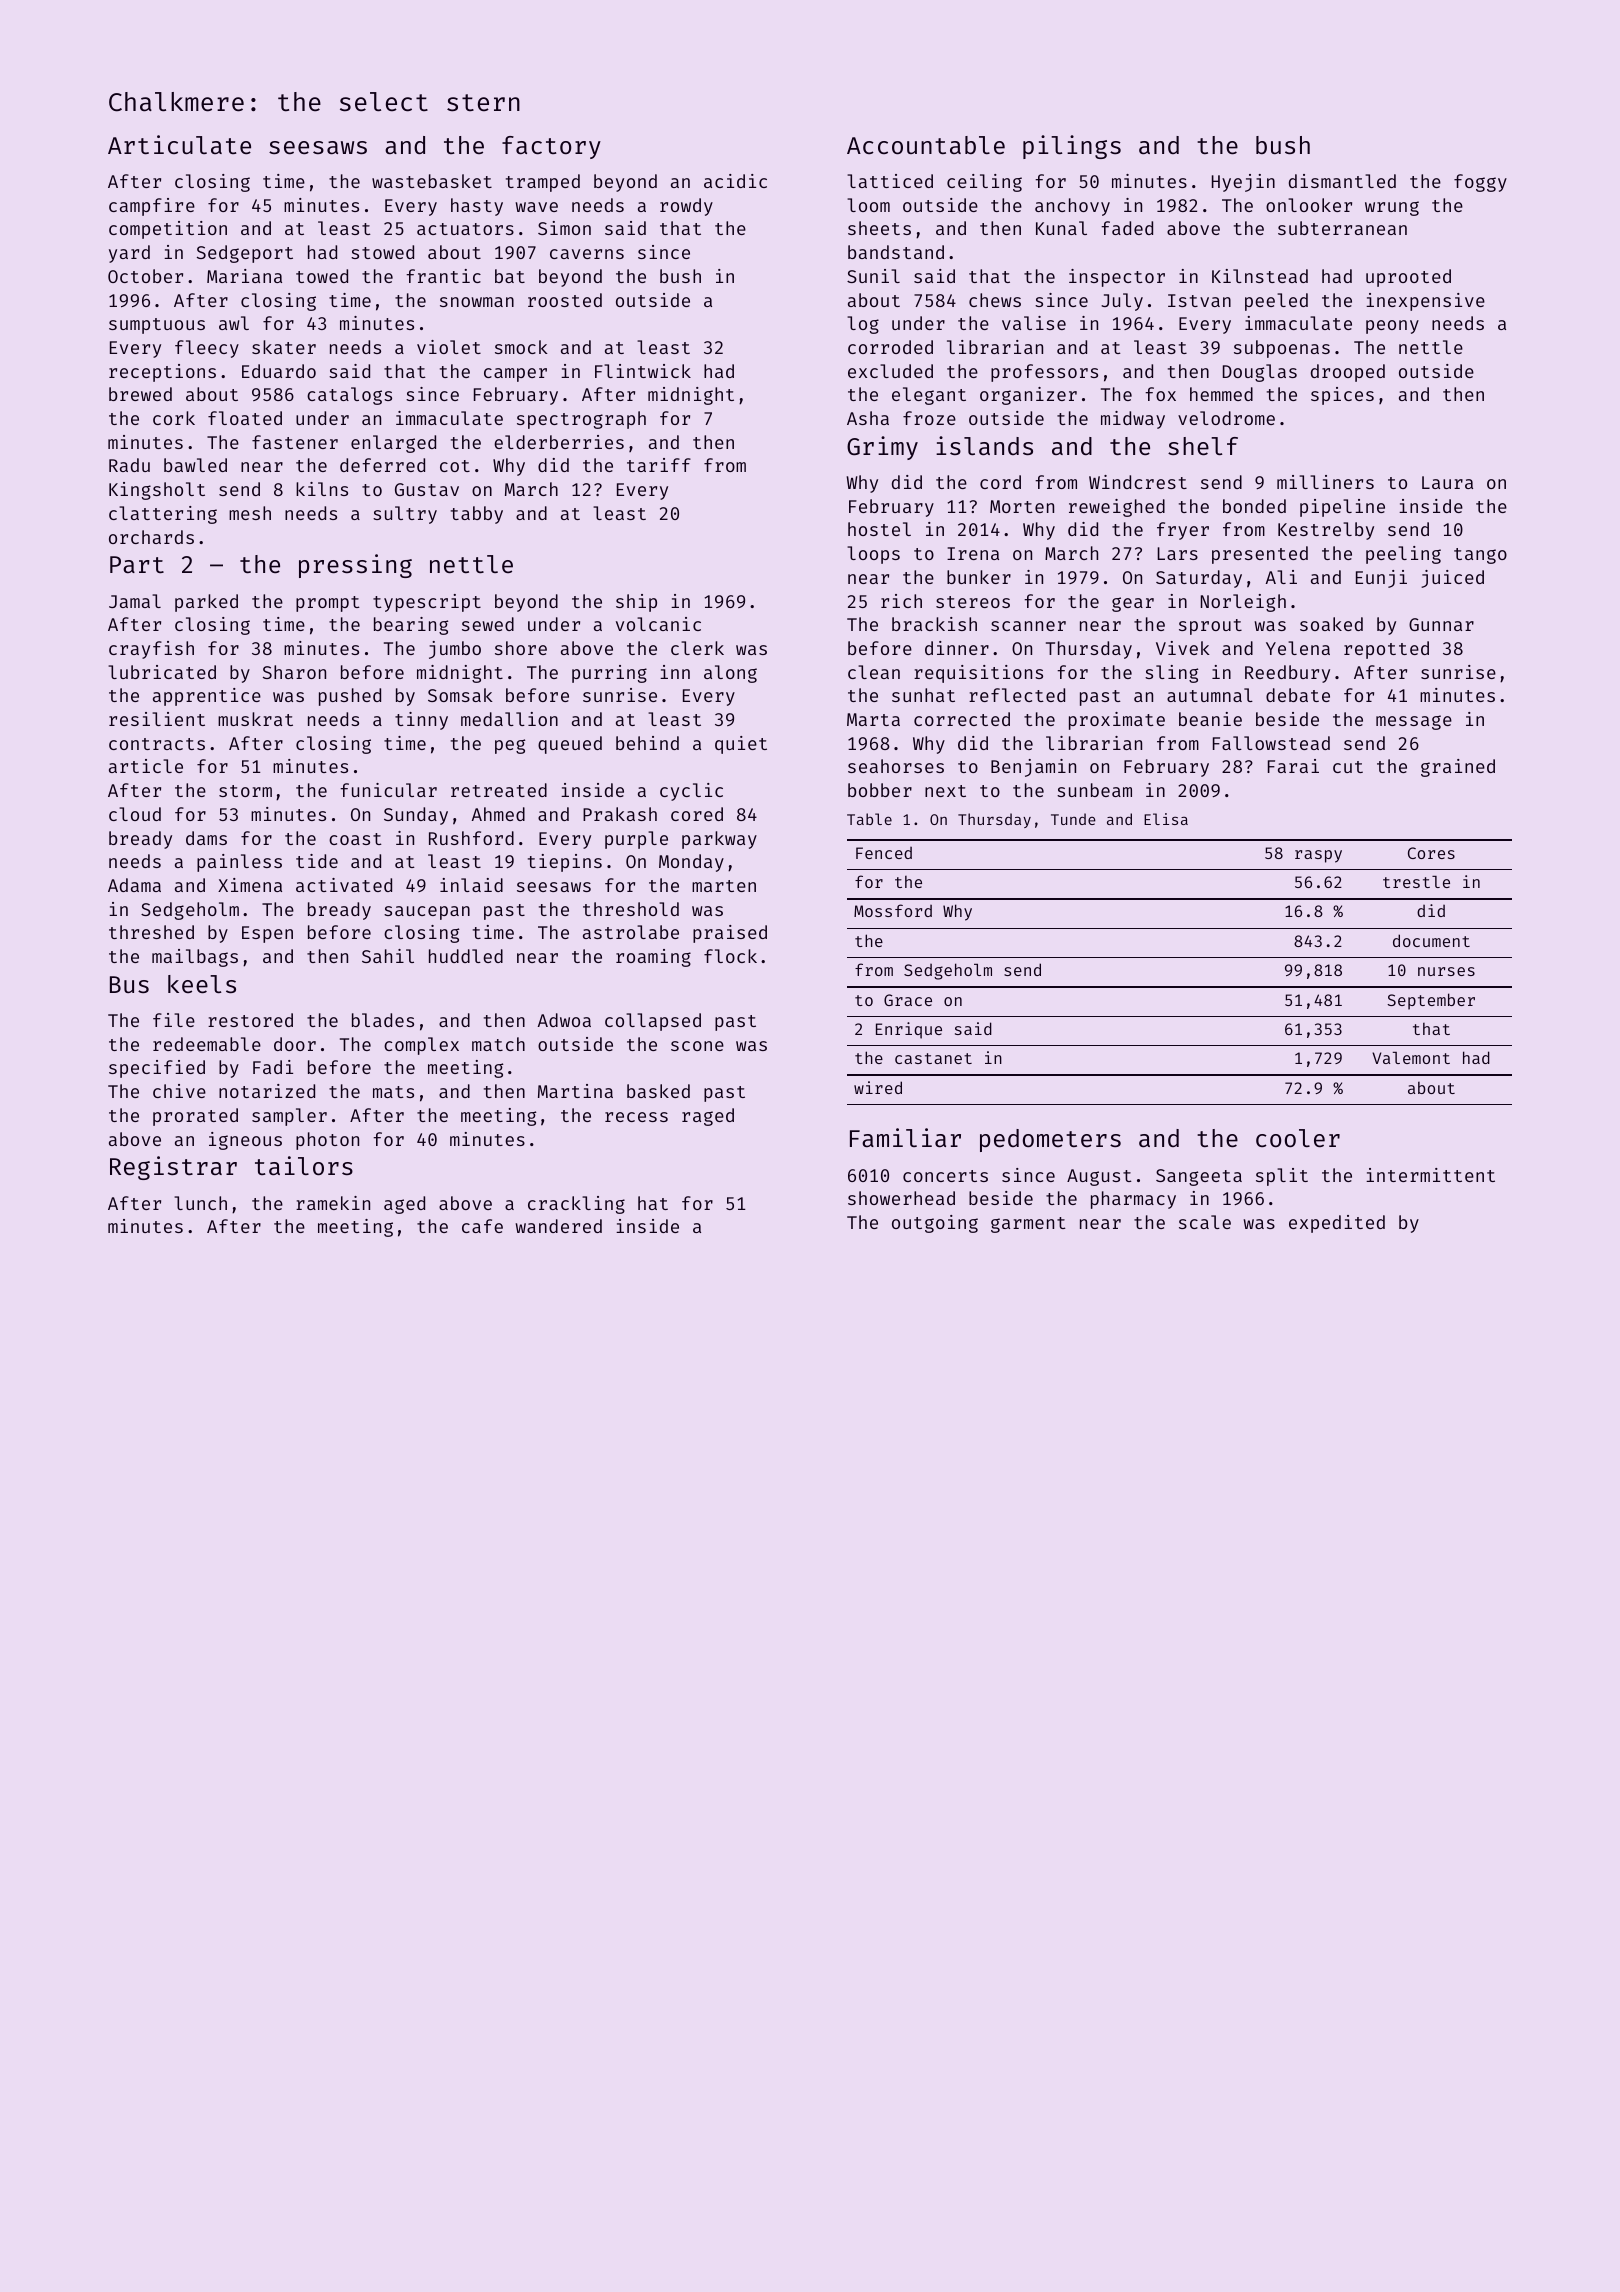  Describe the element at coordinates (1458, 768) in the screenshot. I see `grained` at that location.
